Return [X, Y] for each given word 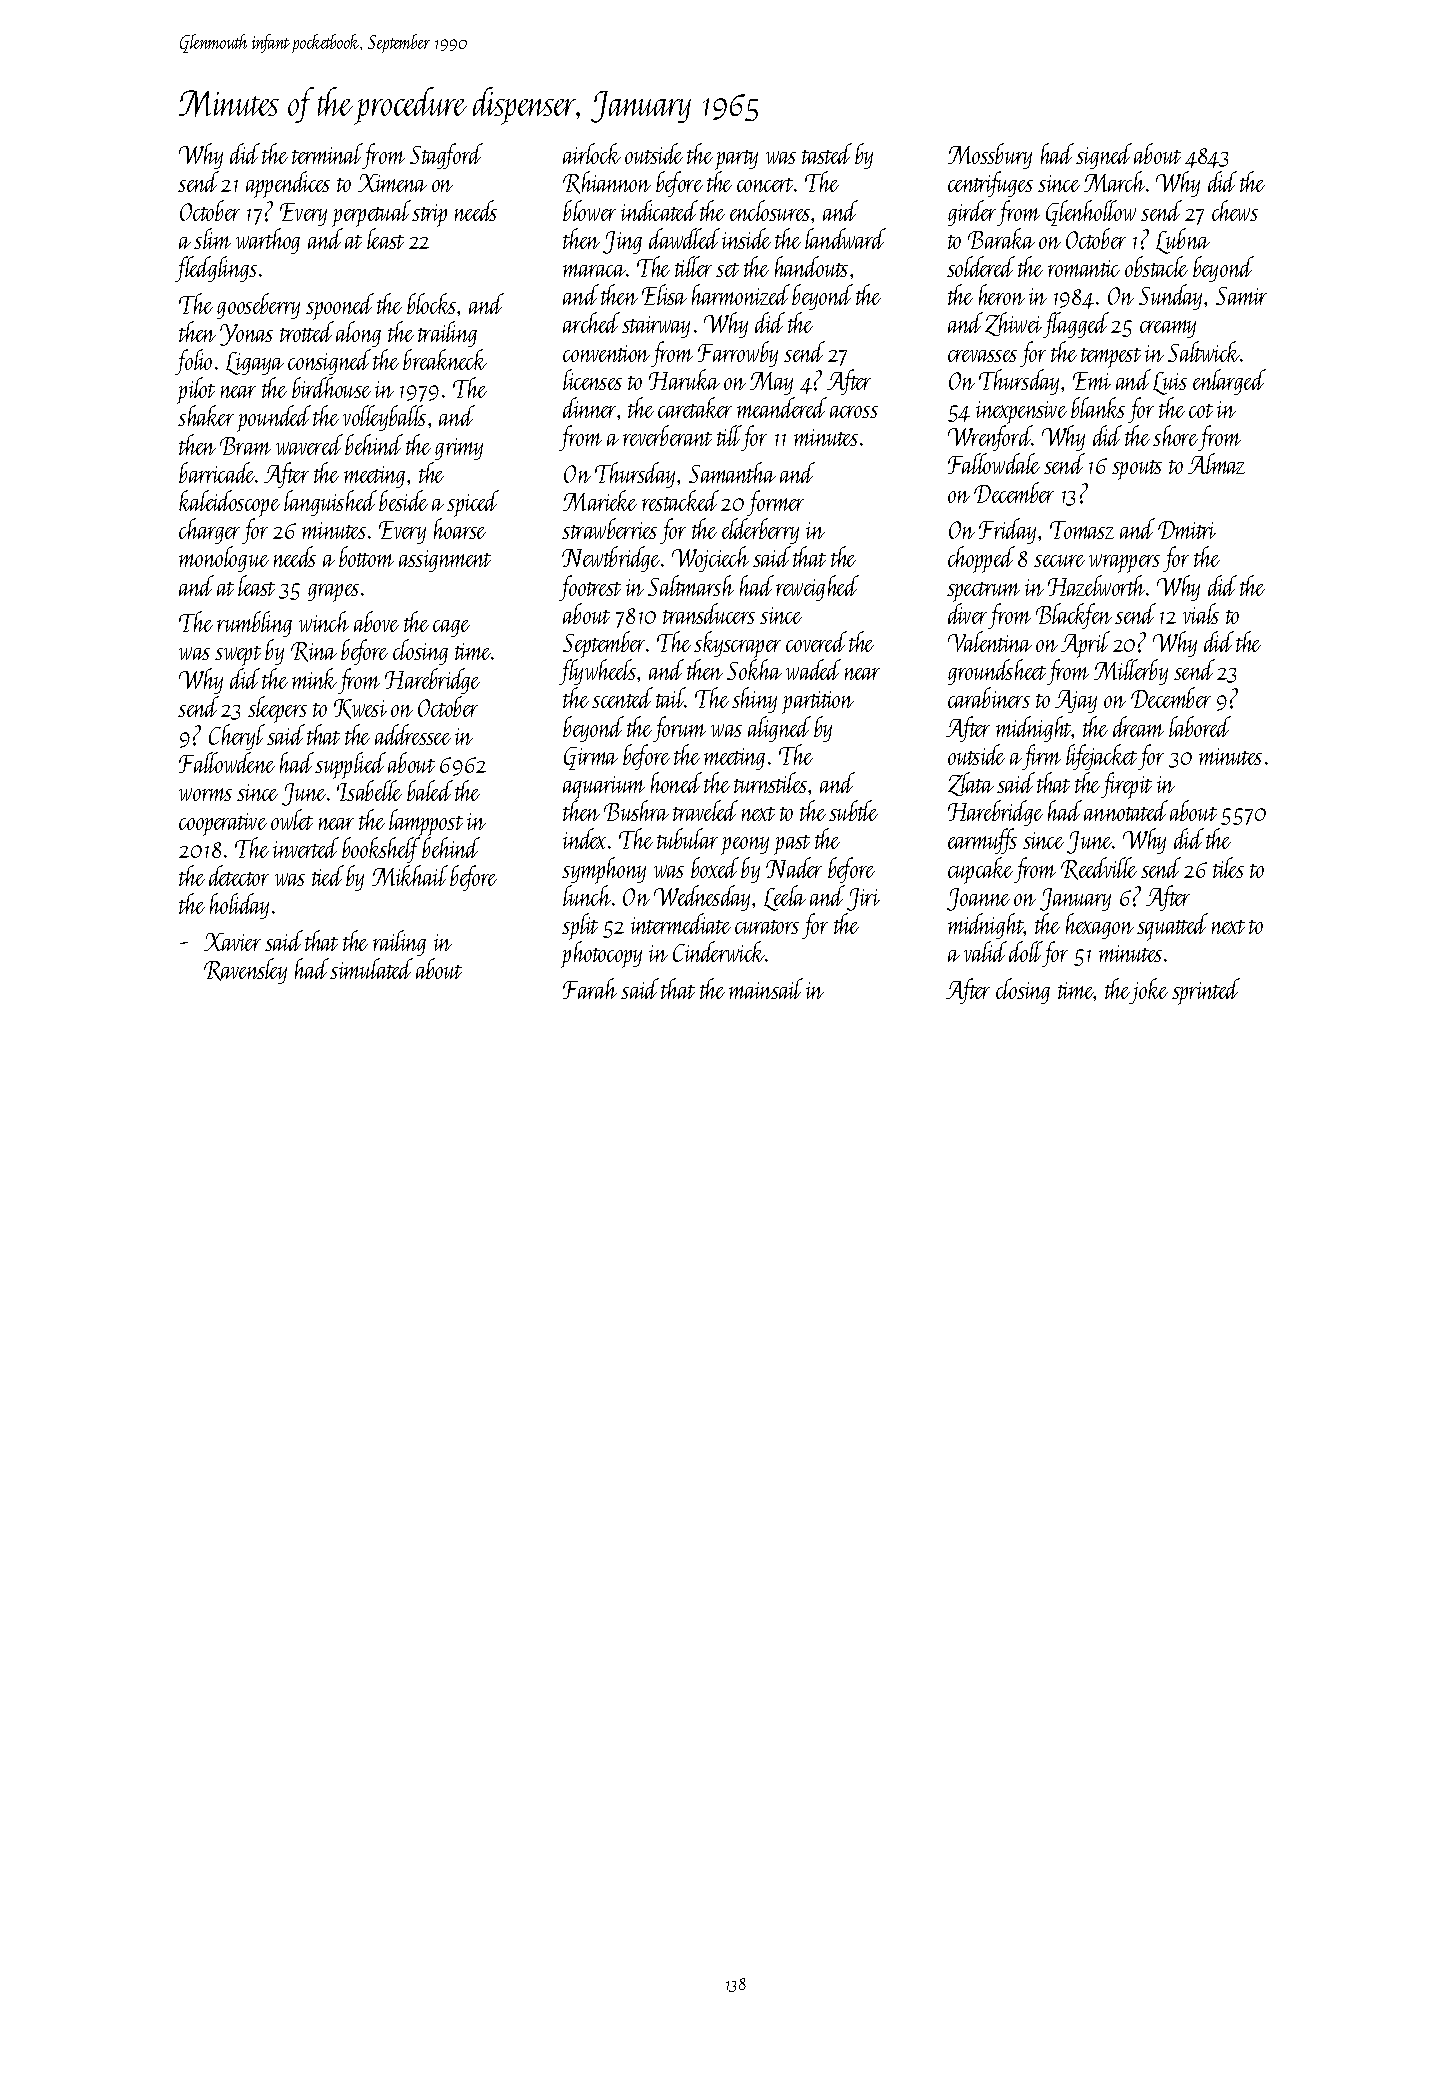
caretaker [695, 407]
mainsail [766, 988]
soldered [981, 266]
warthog [268, 241]
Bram [245, 446]
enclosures [770, 210]
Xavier [232, 942]
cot [1201, 411]
